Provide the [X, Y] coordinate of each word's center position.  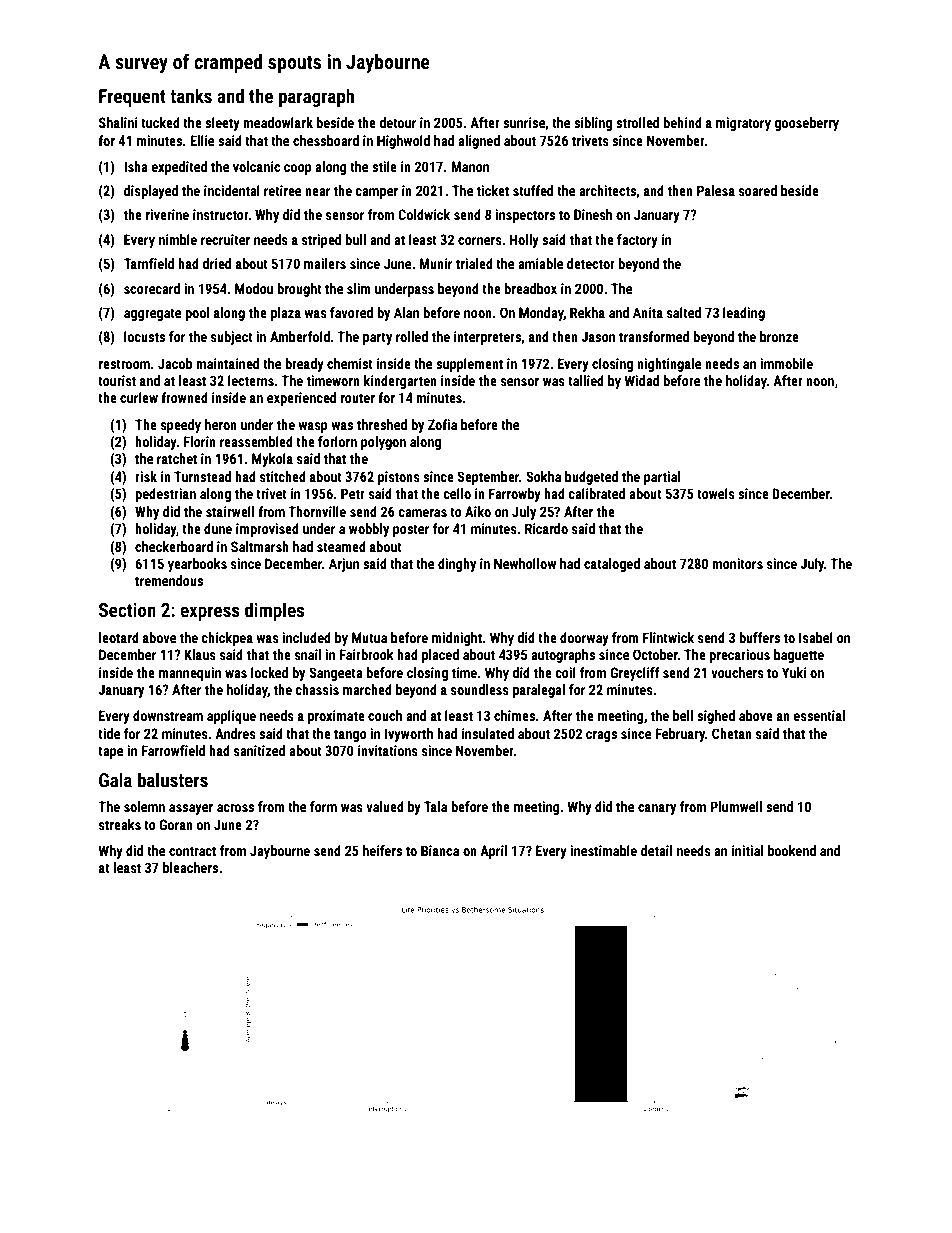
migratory [743, 124]
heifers [382, 850]
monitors [737, 563]
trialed [474, 263]
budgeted [591, 478]
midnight [457, 639]
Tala [435, 806]
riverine [167, 214]
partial [662, 478]
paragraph [316, 97]
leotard [119, 637]
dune [218, 528]
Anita [648, 312]
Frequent [132, 98]
